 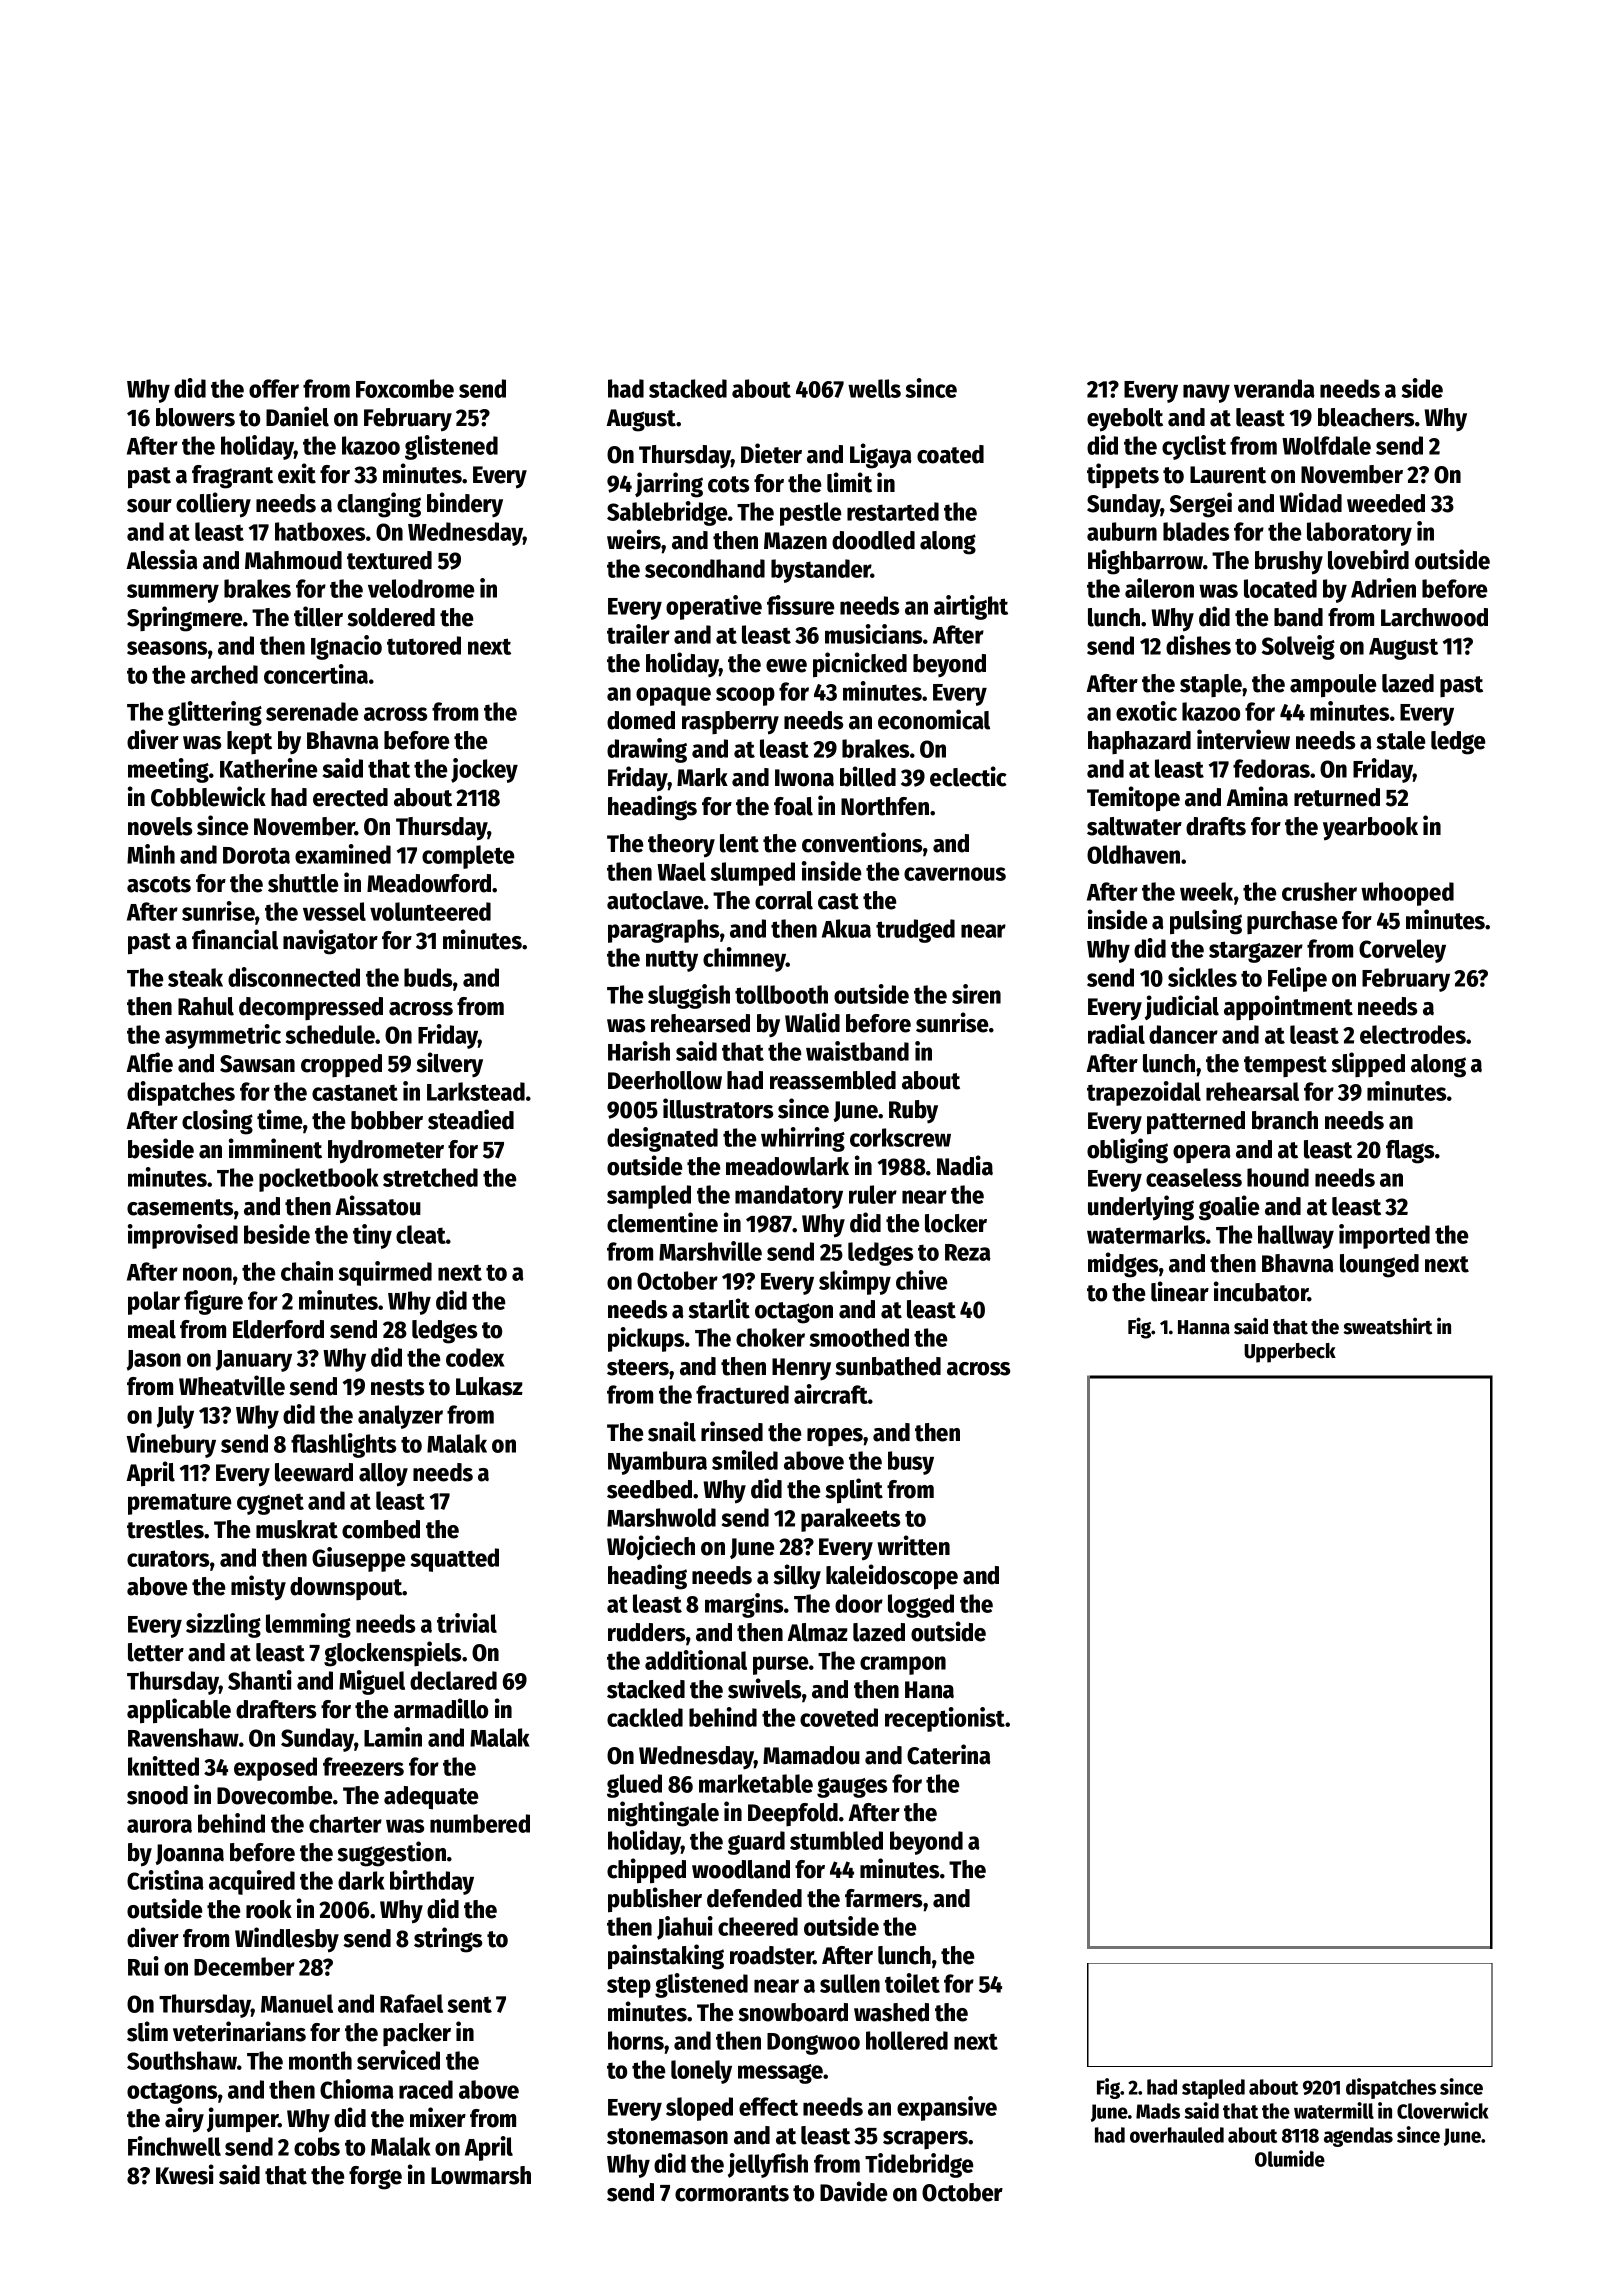 What do you see at coordinates (175, 1417) in the document?
I see `July` at bounding box center [175, 1417].
